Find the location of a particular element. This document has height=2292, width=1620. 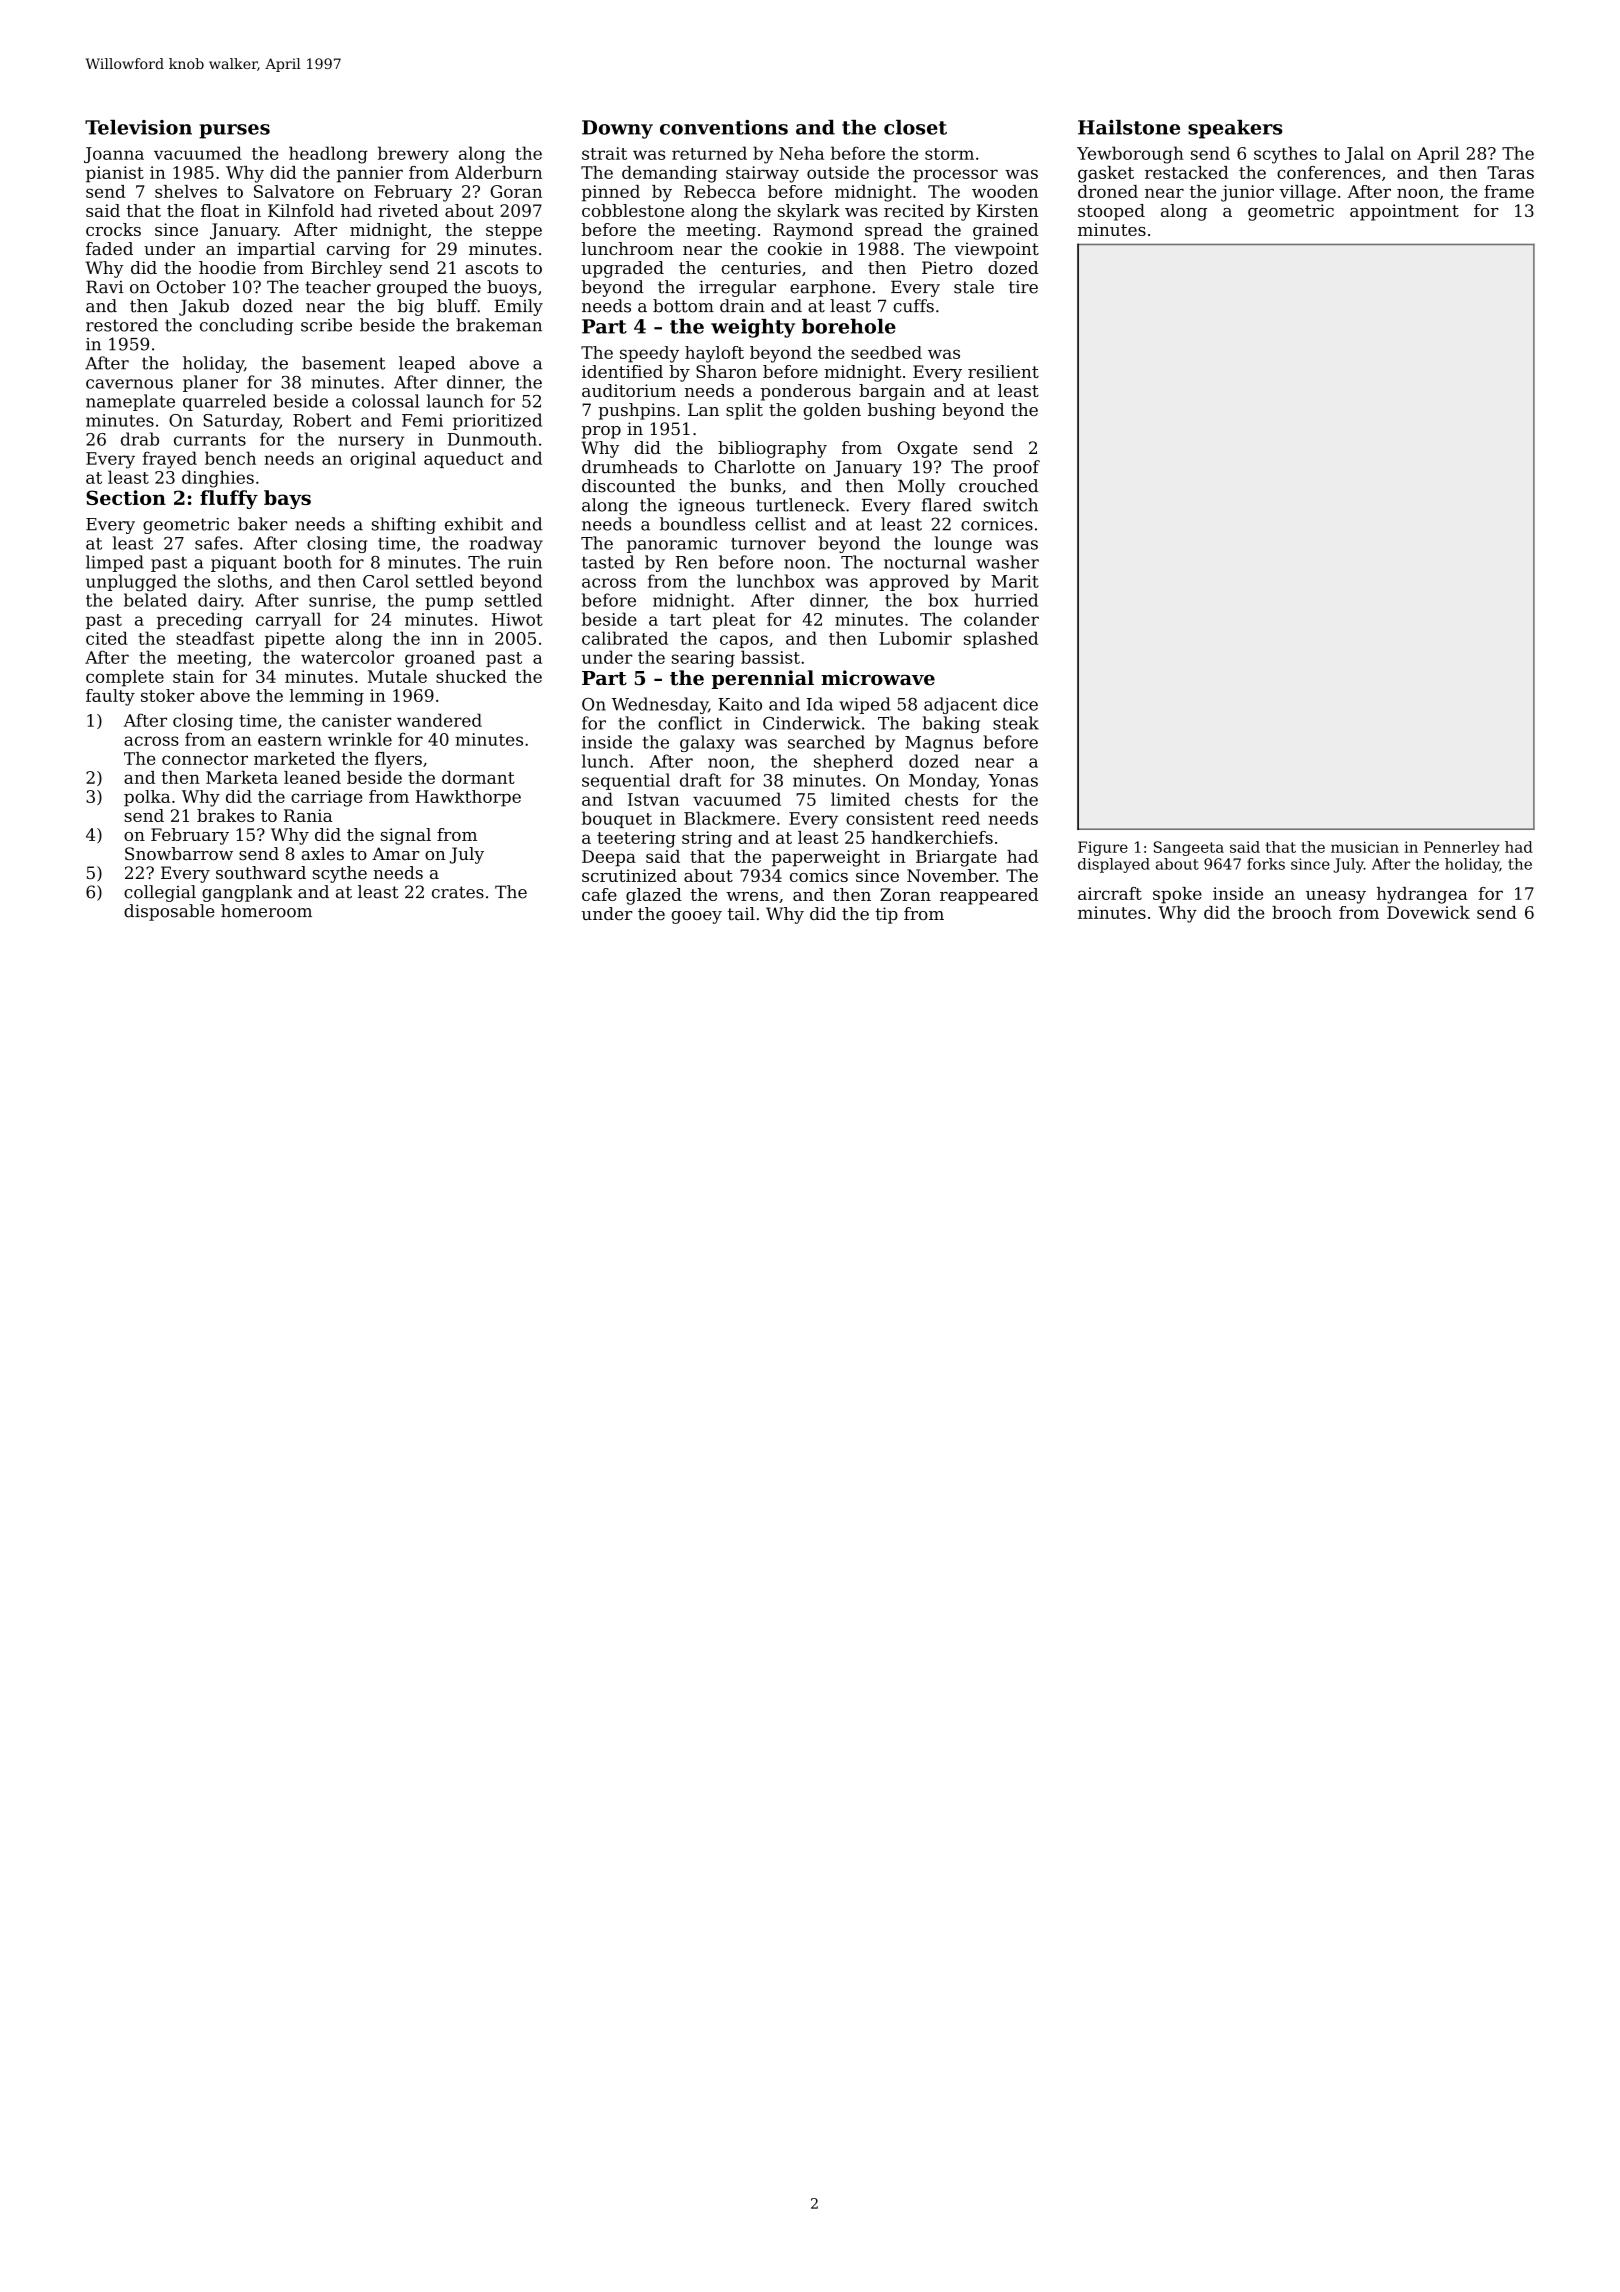

limped is located at coordinates (115, 563).
